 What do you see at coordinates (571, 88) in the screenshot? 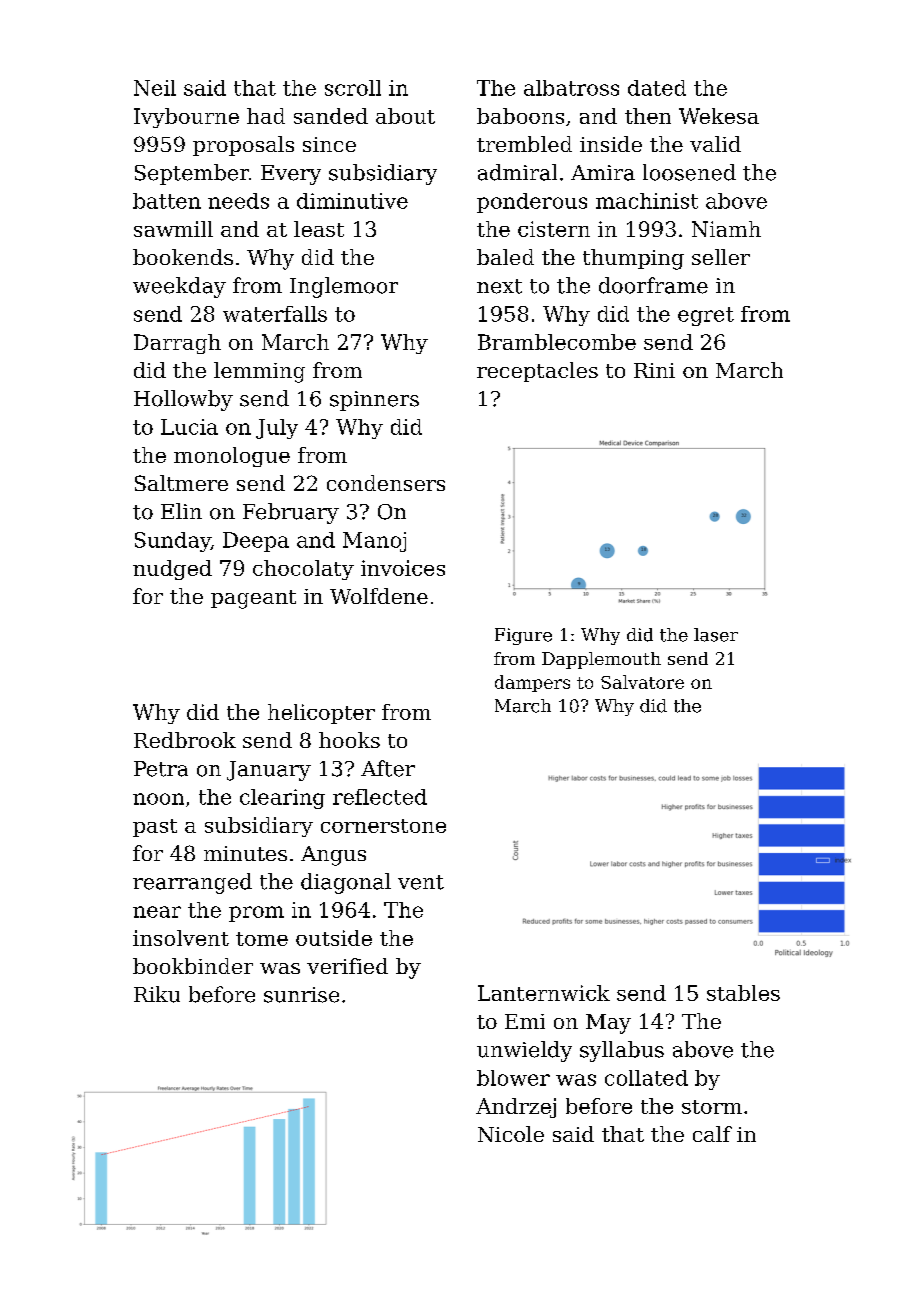
I see `albatross` at bounding box center [571, 88].
